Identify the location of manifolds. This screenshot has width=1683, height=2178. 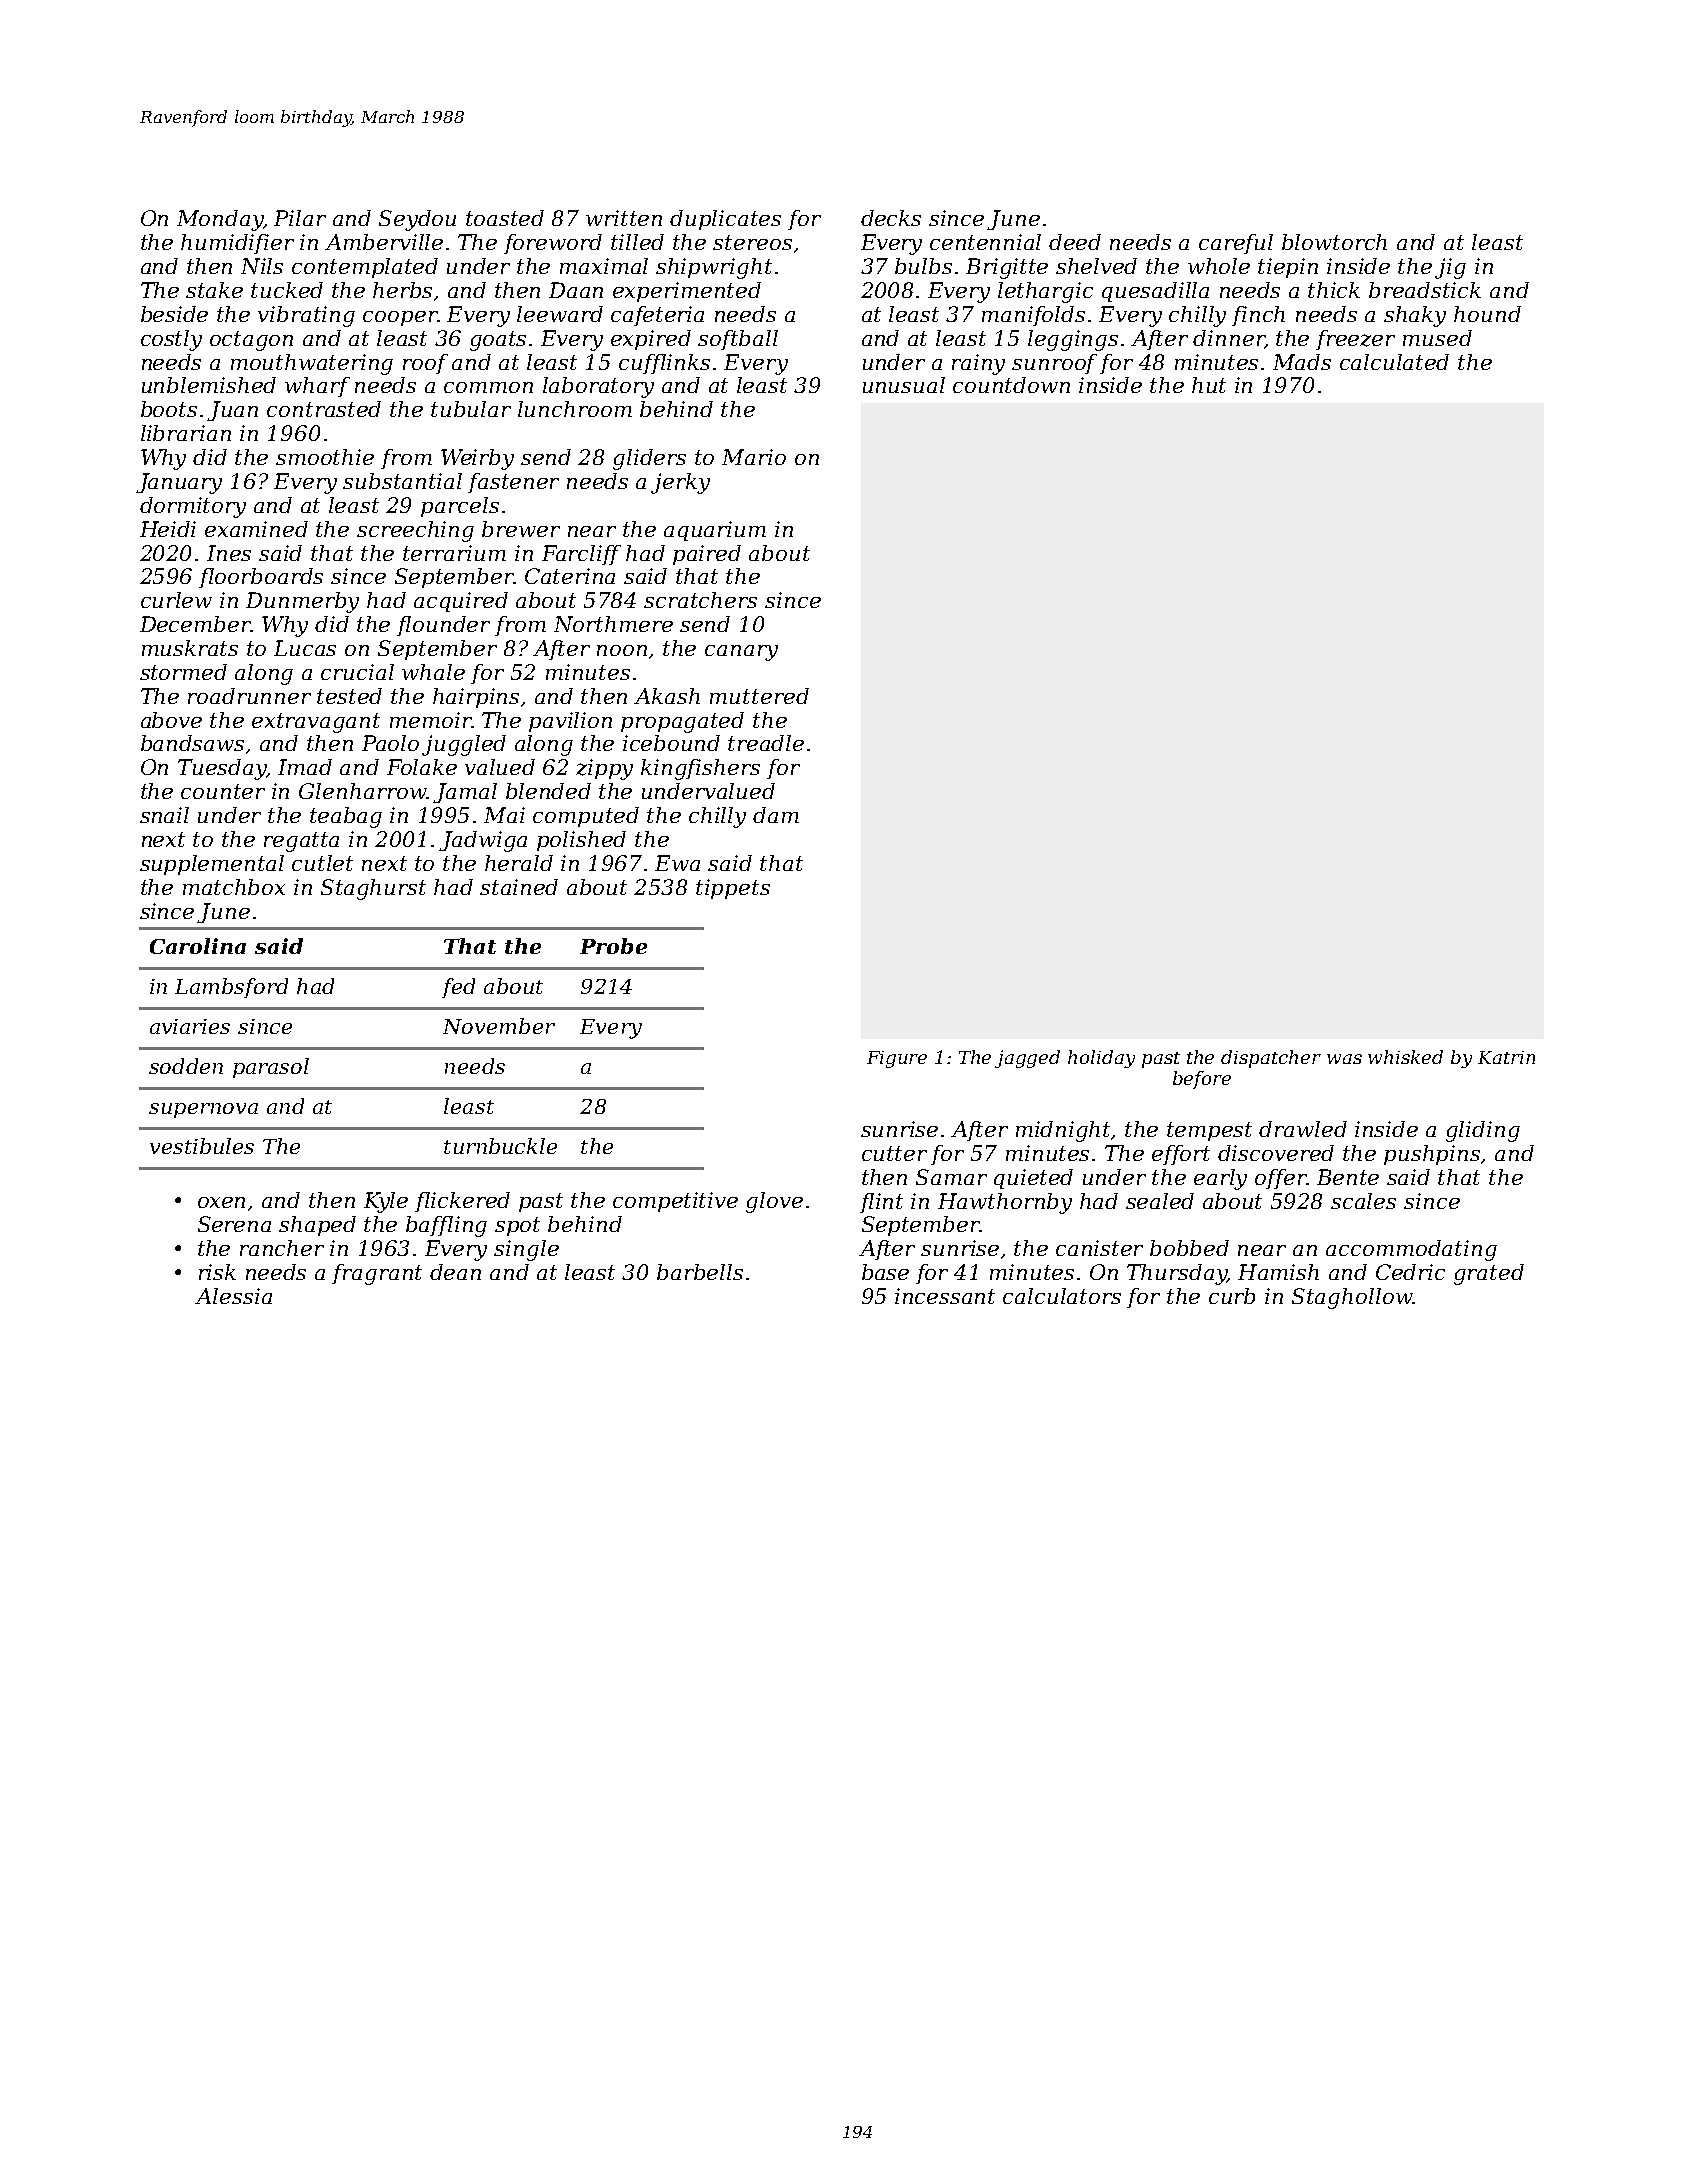
(1033, 316).
